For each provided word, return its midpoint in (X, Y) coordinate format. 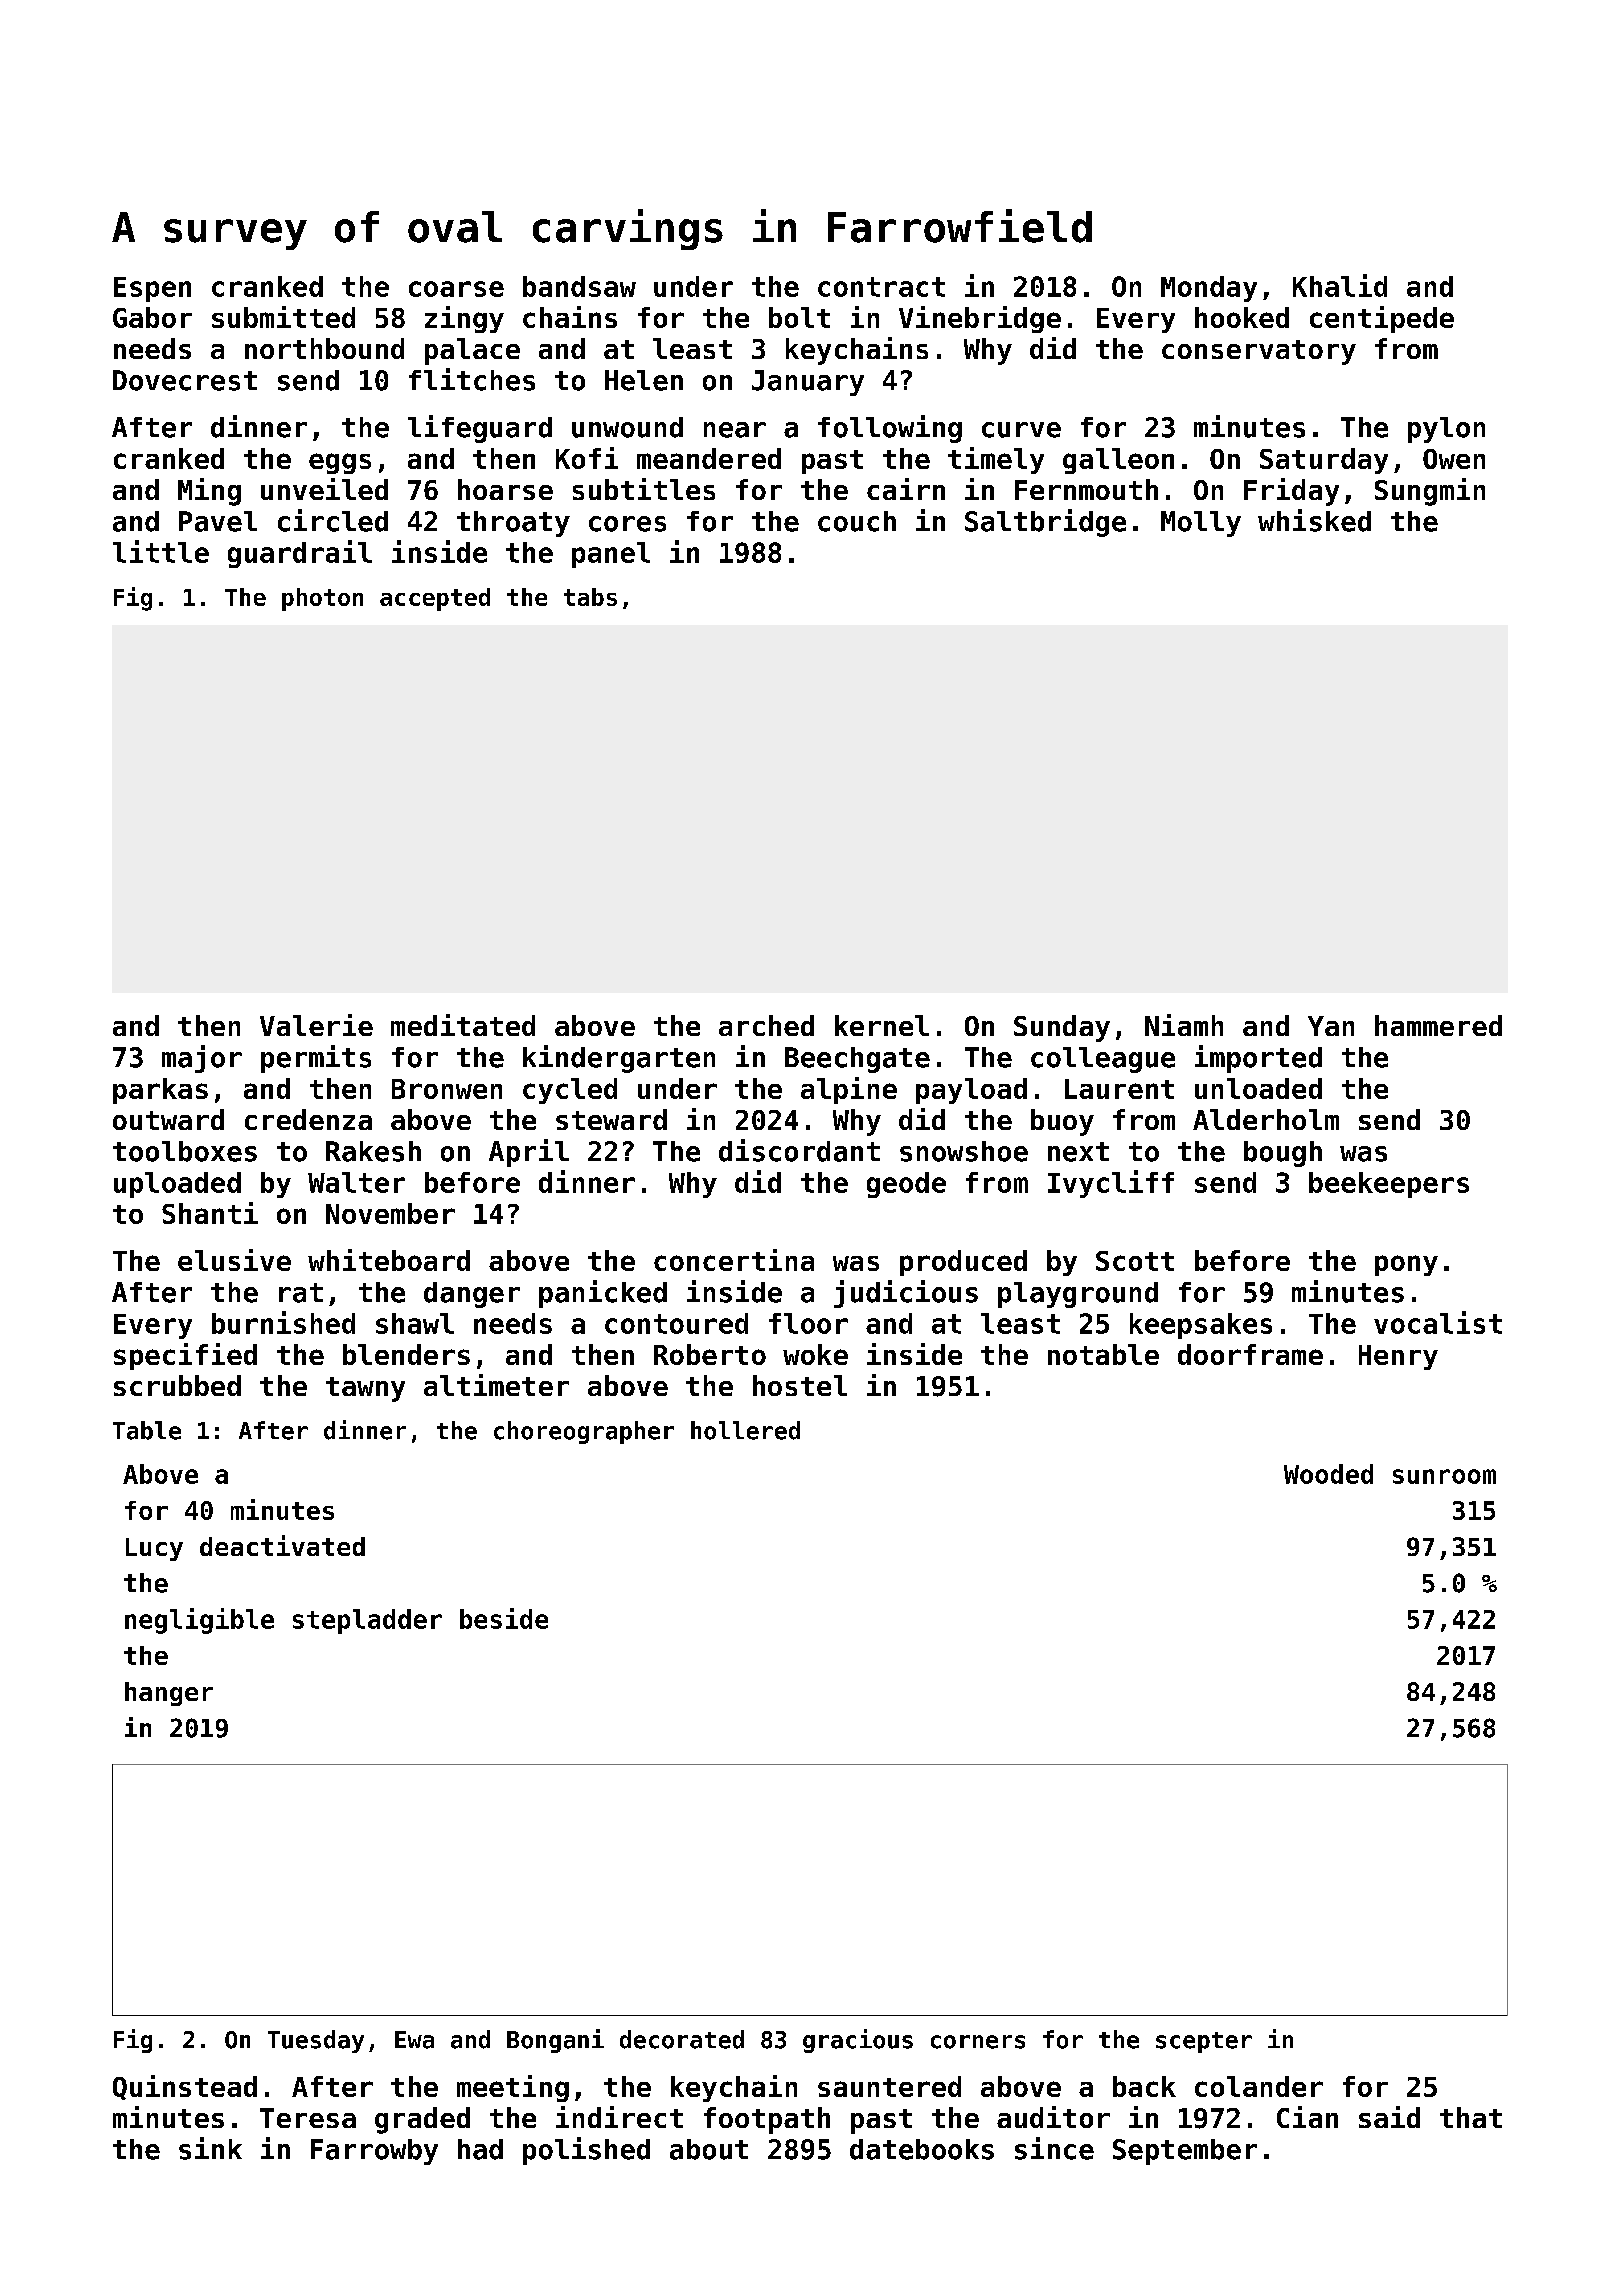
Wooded (1328, 1474)
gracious (858, 2041)
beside (504, 1618)
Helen (644, 380)
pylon (1446, 430)
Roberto (710, 1354)
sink (210, 2148)
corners (978, 2042)
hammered (1438, 1025)
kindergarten (619, 1059)
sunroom (1444, 1476)
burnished (283, 1322)
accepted (435, 599)
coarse (456, 289)
